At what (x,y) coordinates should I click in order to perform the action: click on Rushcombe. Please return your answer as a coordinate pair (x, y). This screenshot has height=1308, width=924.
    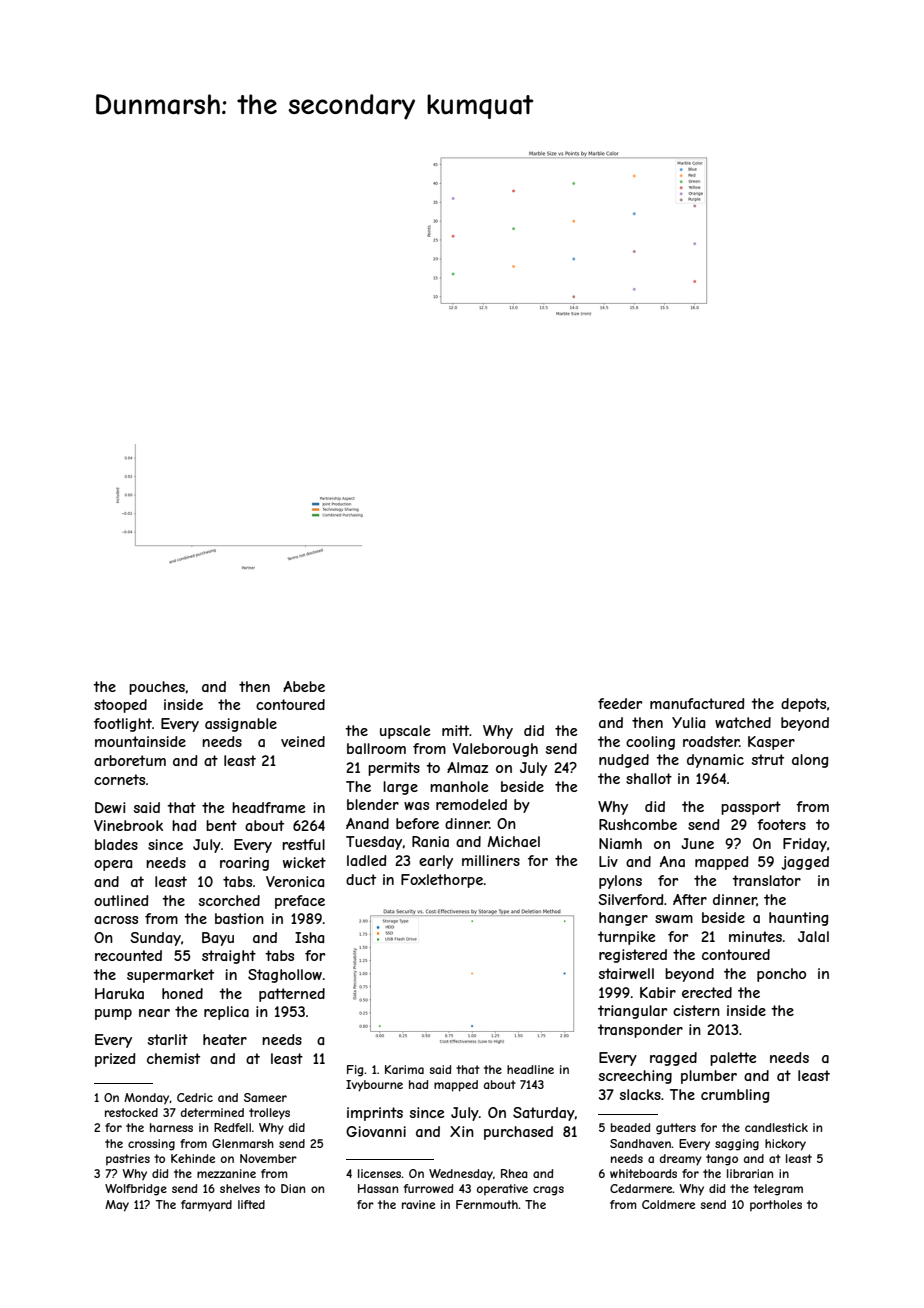
    Looking at the image, I should click on (638, 824).
